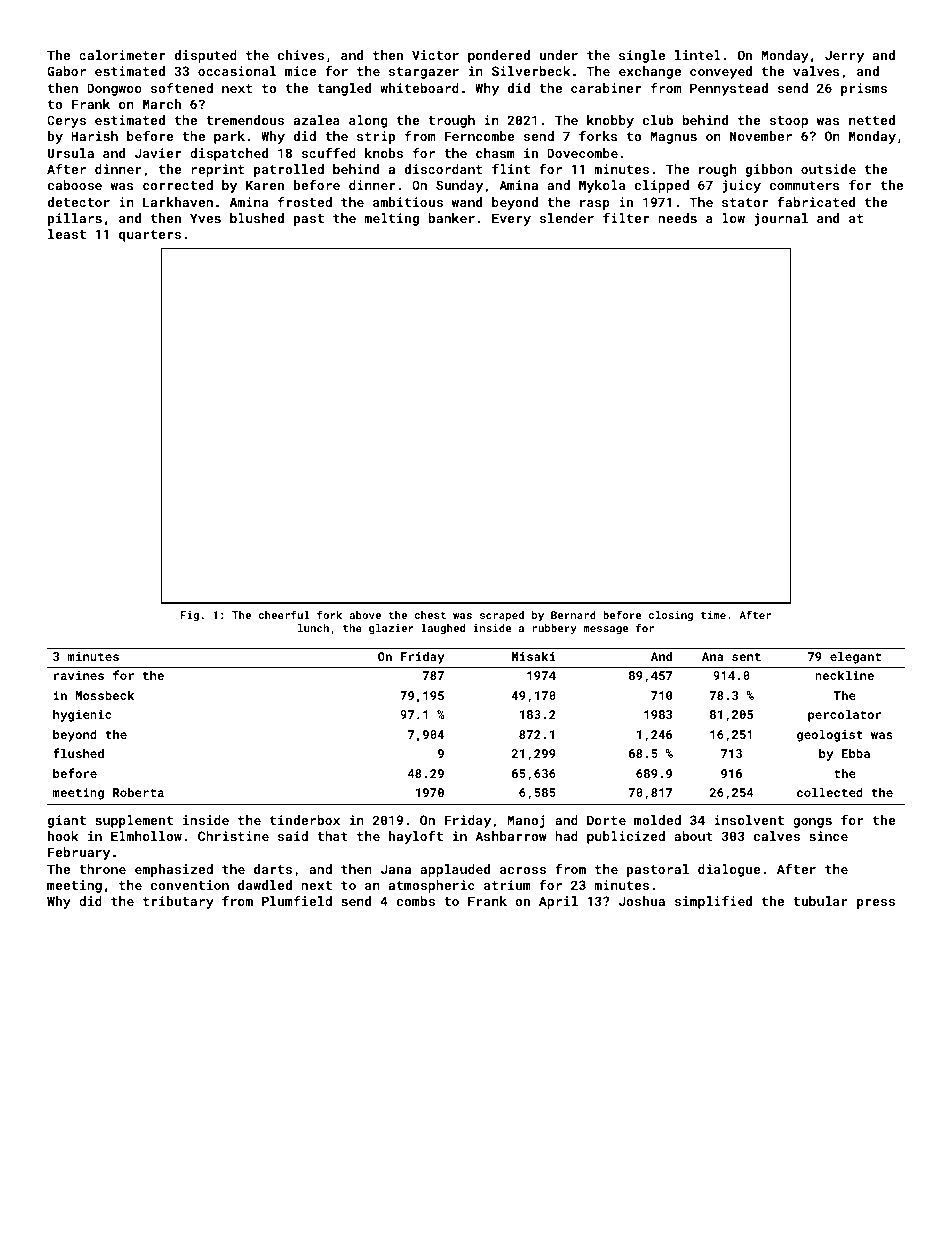 The width and height of the screenshot is (952, 1233). I want to click on Fig, so click(190, 616).
